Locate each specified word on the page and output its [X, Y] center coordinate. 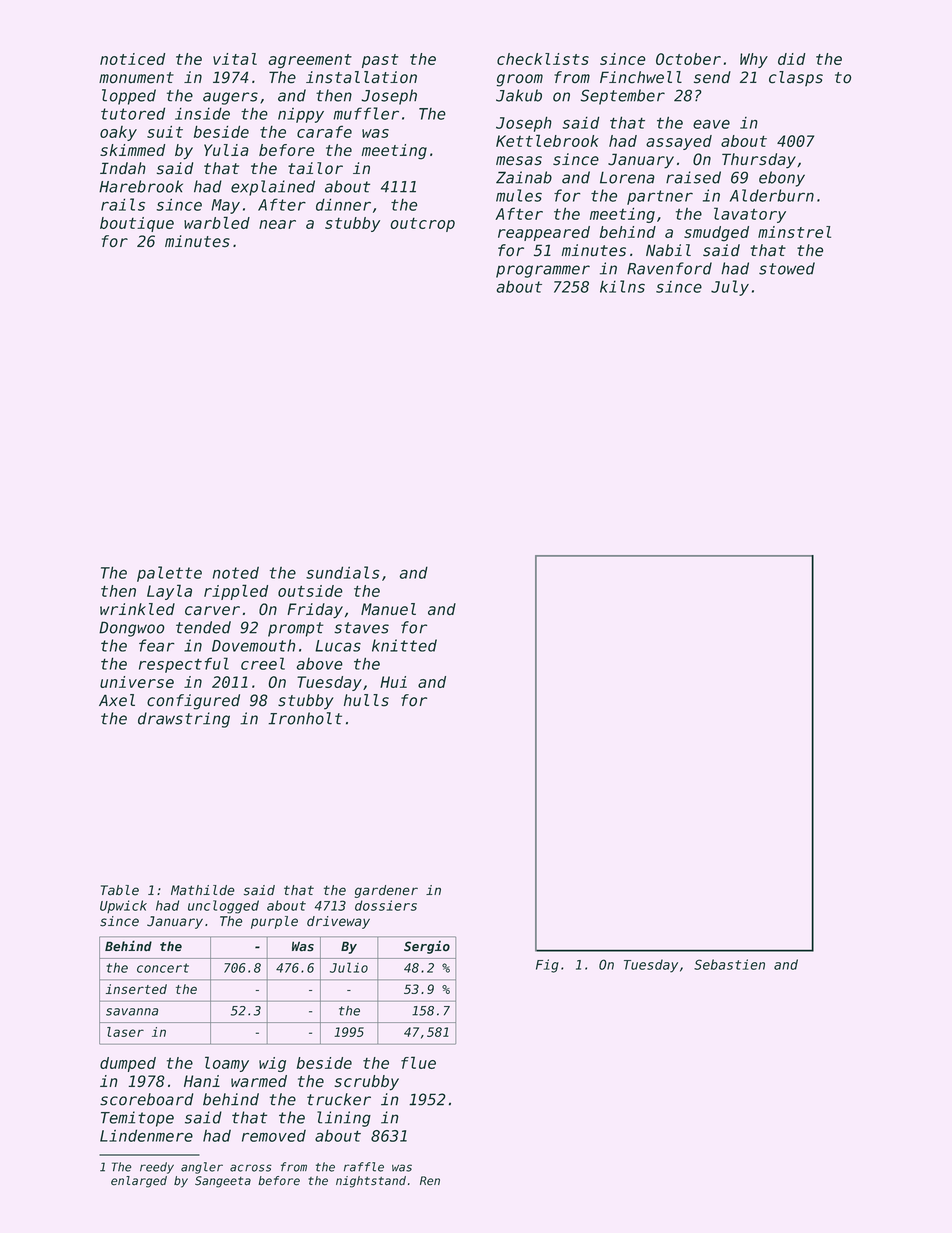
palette [169, 574]
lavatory [750, 215]
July [730, 288]
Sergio [427, 947]
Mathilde [203, 890]
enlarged [139, 1182]
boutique [137, 224]
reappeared [544, 233]
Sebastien [729, 964]
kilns [622, 286]
